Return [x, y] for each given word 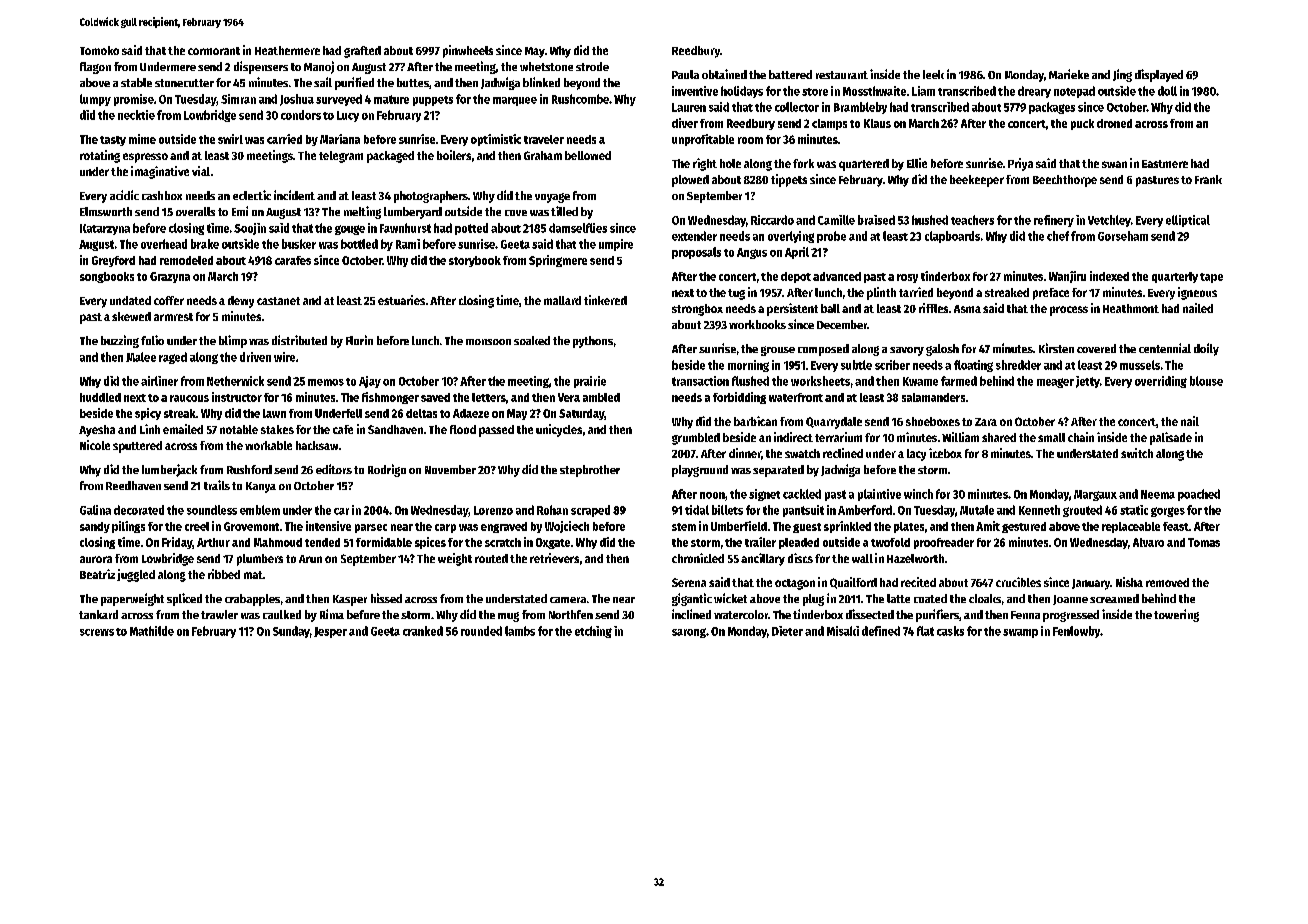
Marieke [1069, 74]
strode [592, 66]
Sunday [291, 632]
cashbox [162, 195]
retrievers [554, 558]
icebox [945, 453]
